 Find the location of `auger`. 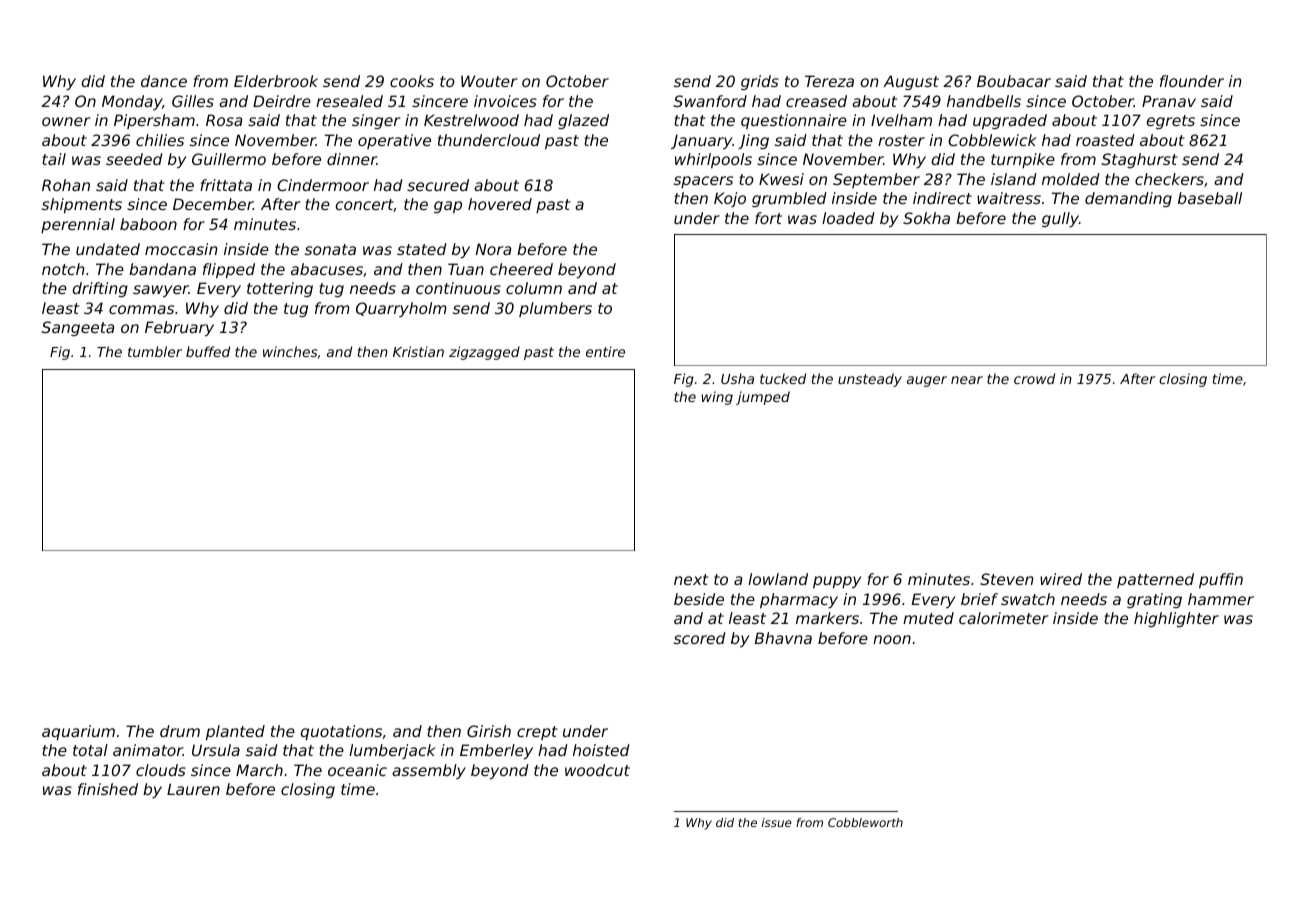

auger is located at coordinates (927, 381).
